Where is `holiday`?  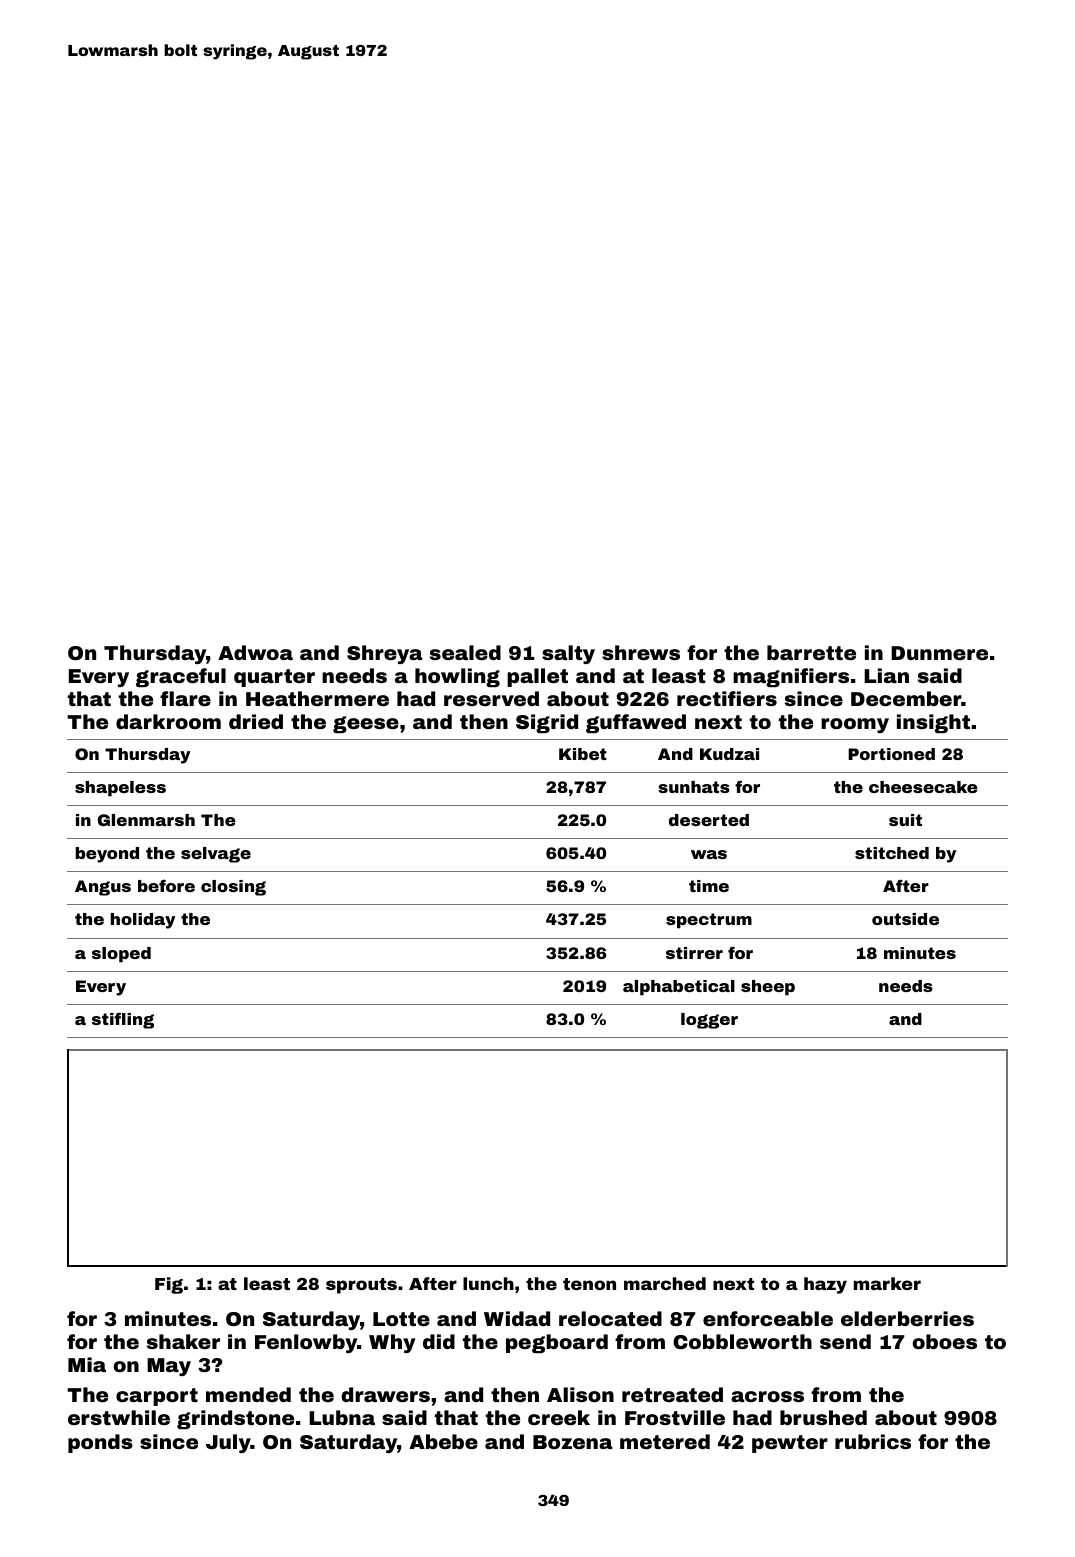
holiday is located at coordinates (142, 921).
